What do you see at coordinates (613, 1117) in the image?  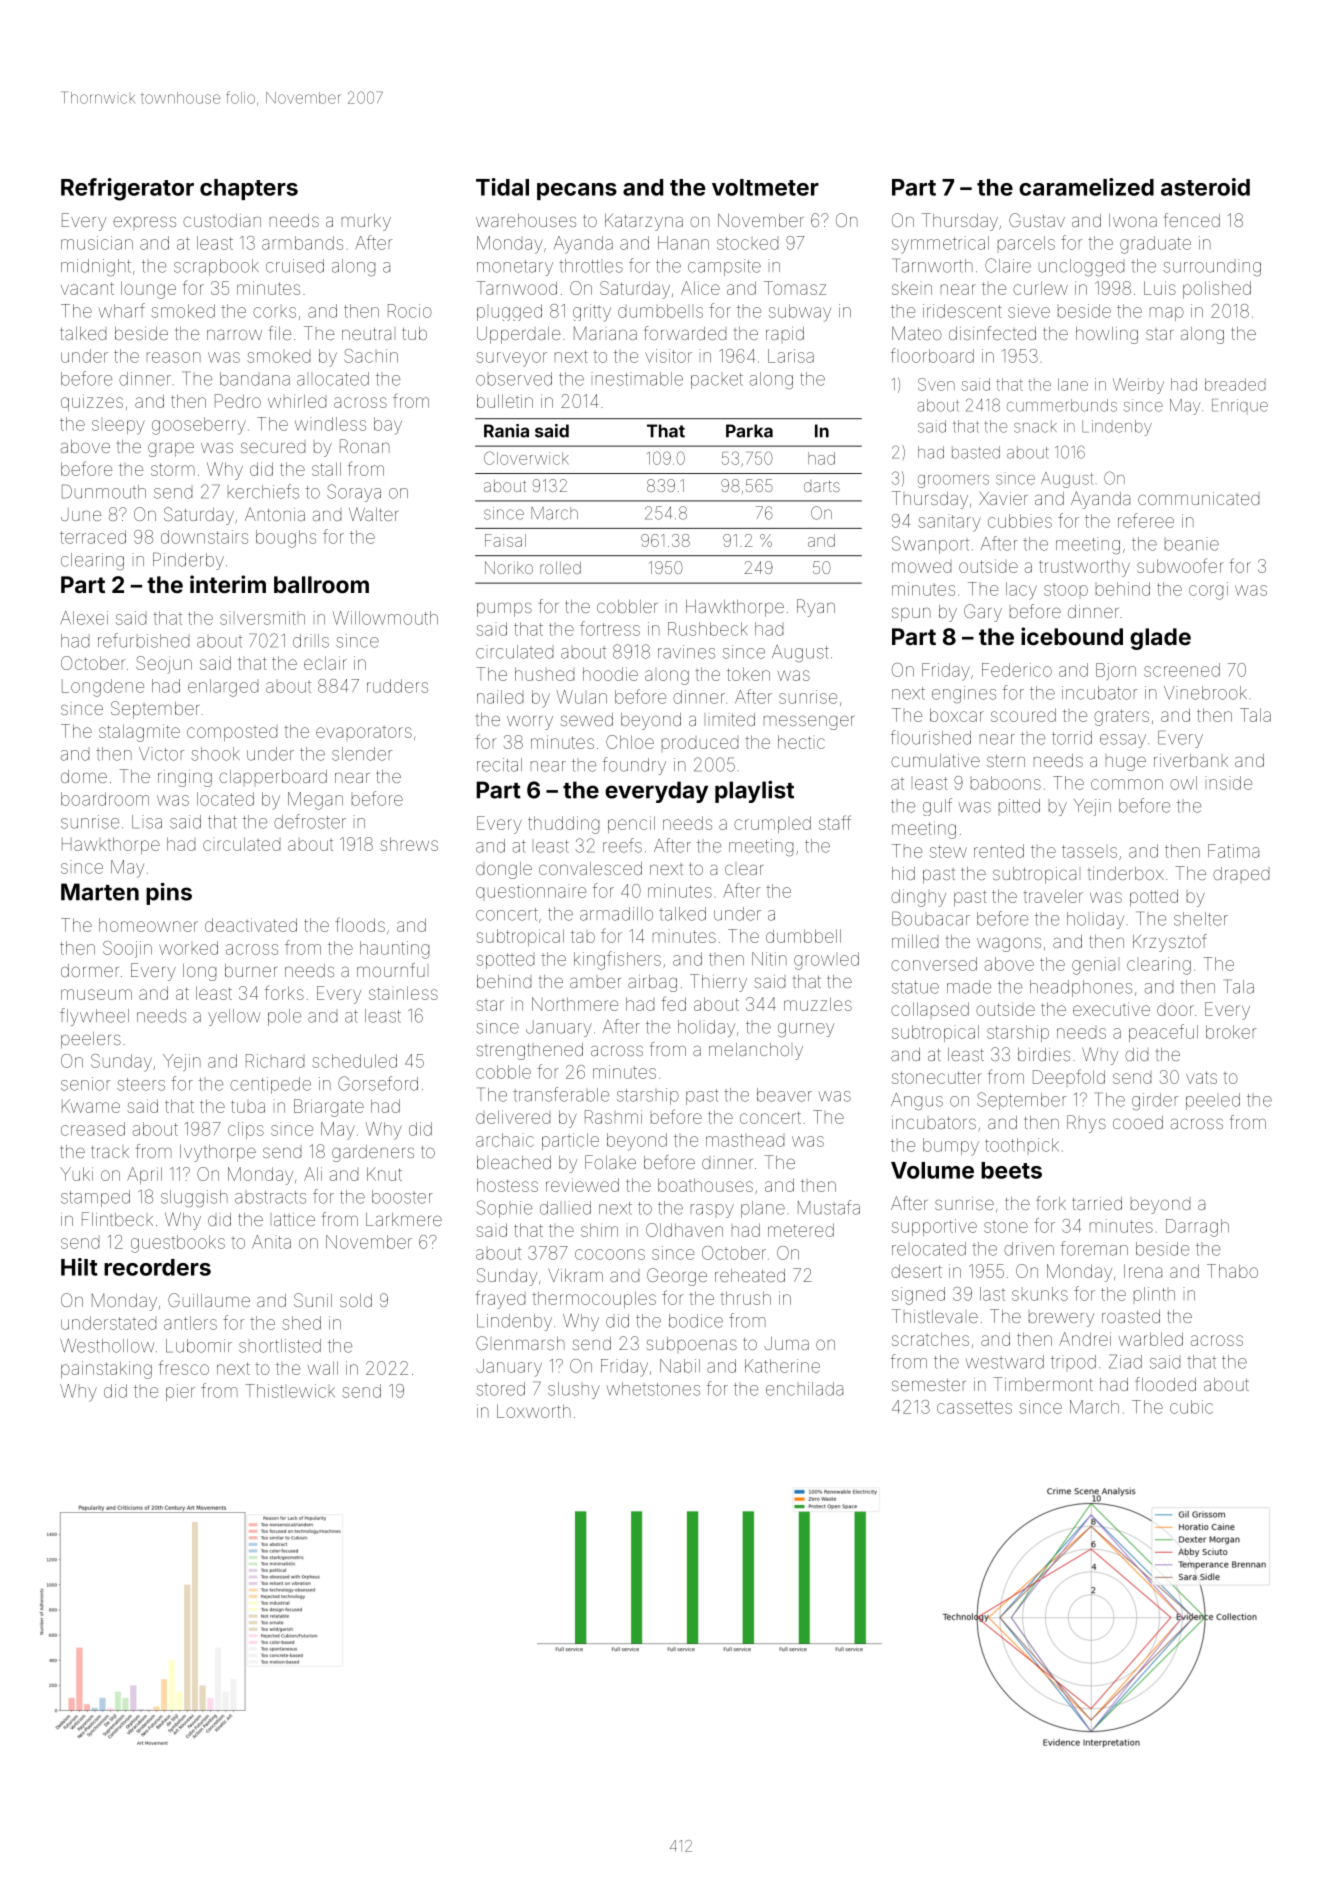 I see `Rashmi` at bounding box center [613, 1117].
